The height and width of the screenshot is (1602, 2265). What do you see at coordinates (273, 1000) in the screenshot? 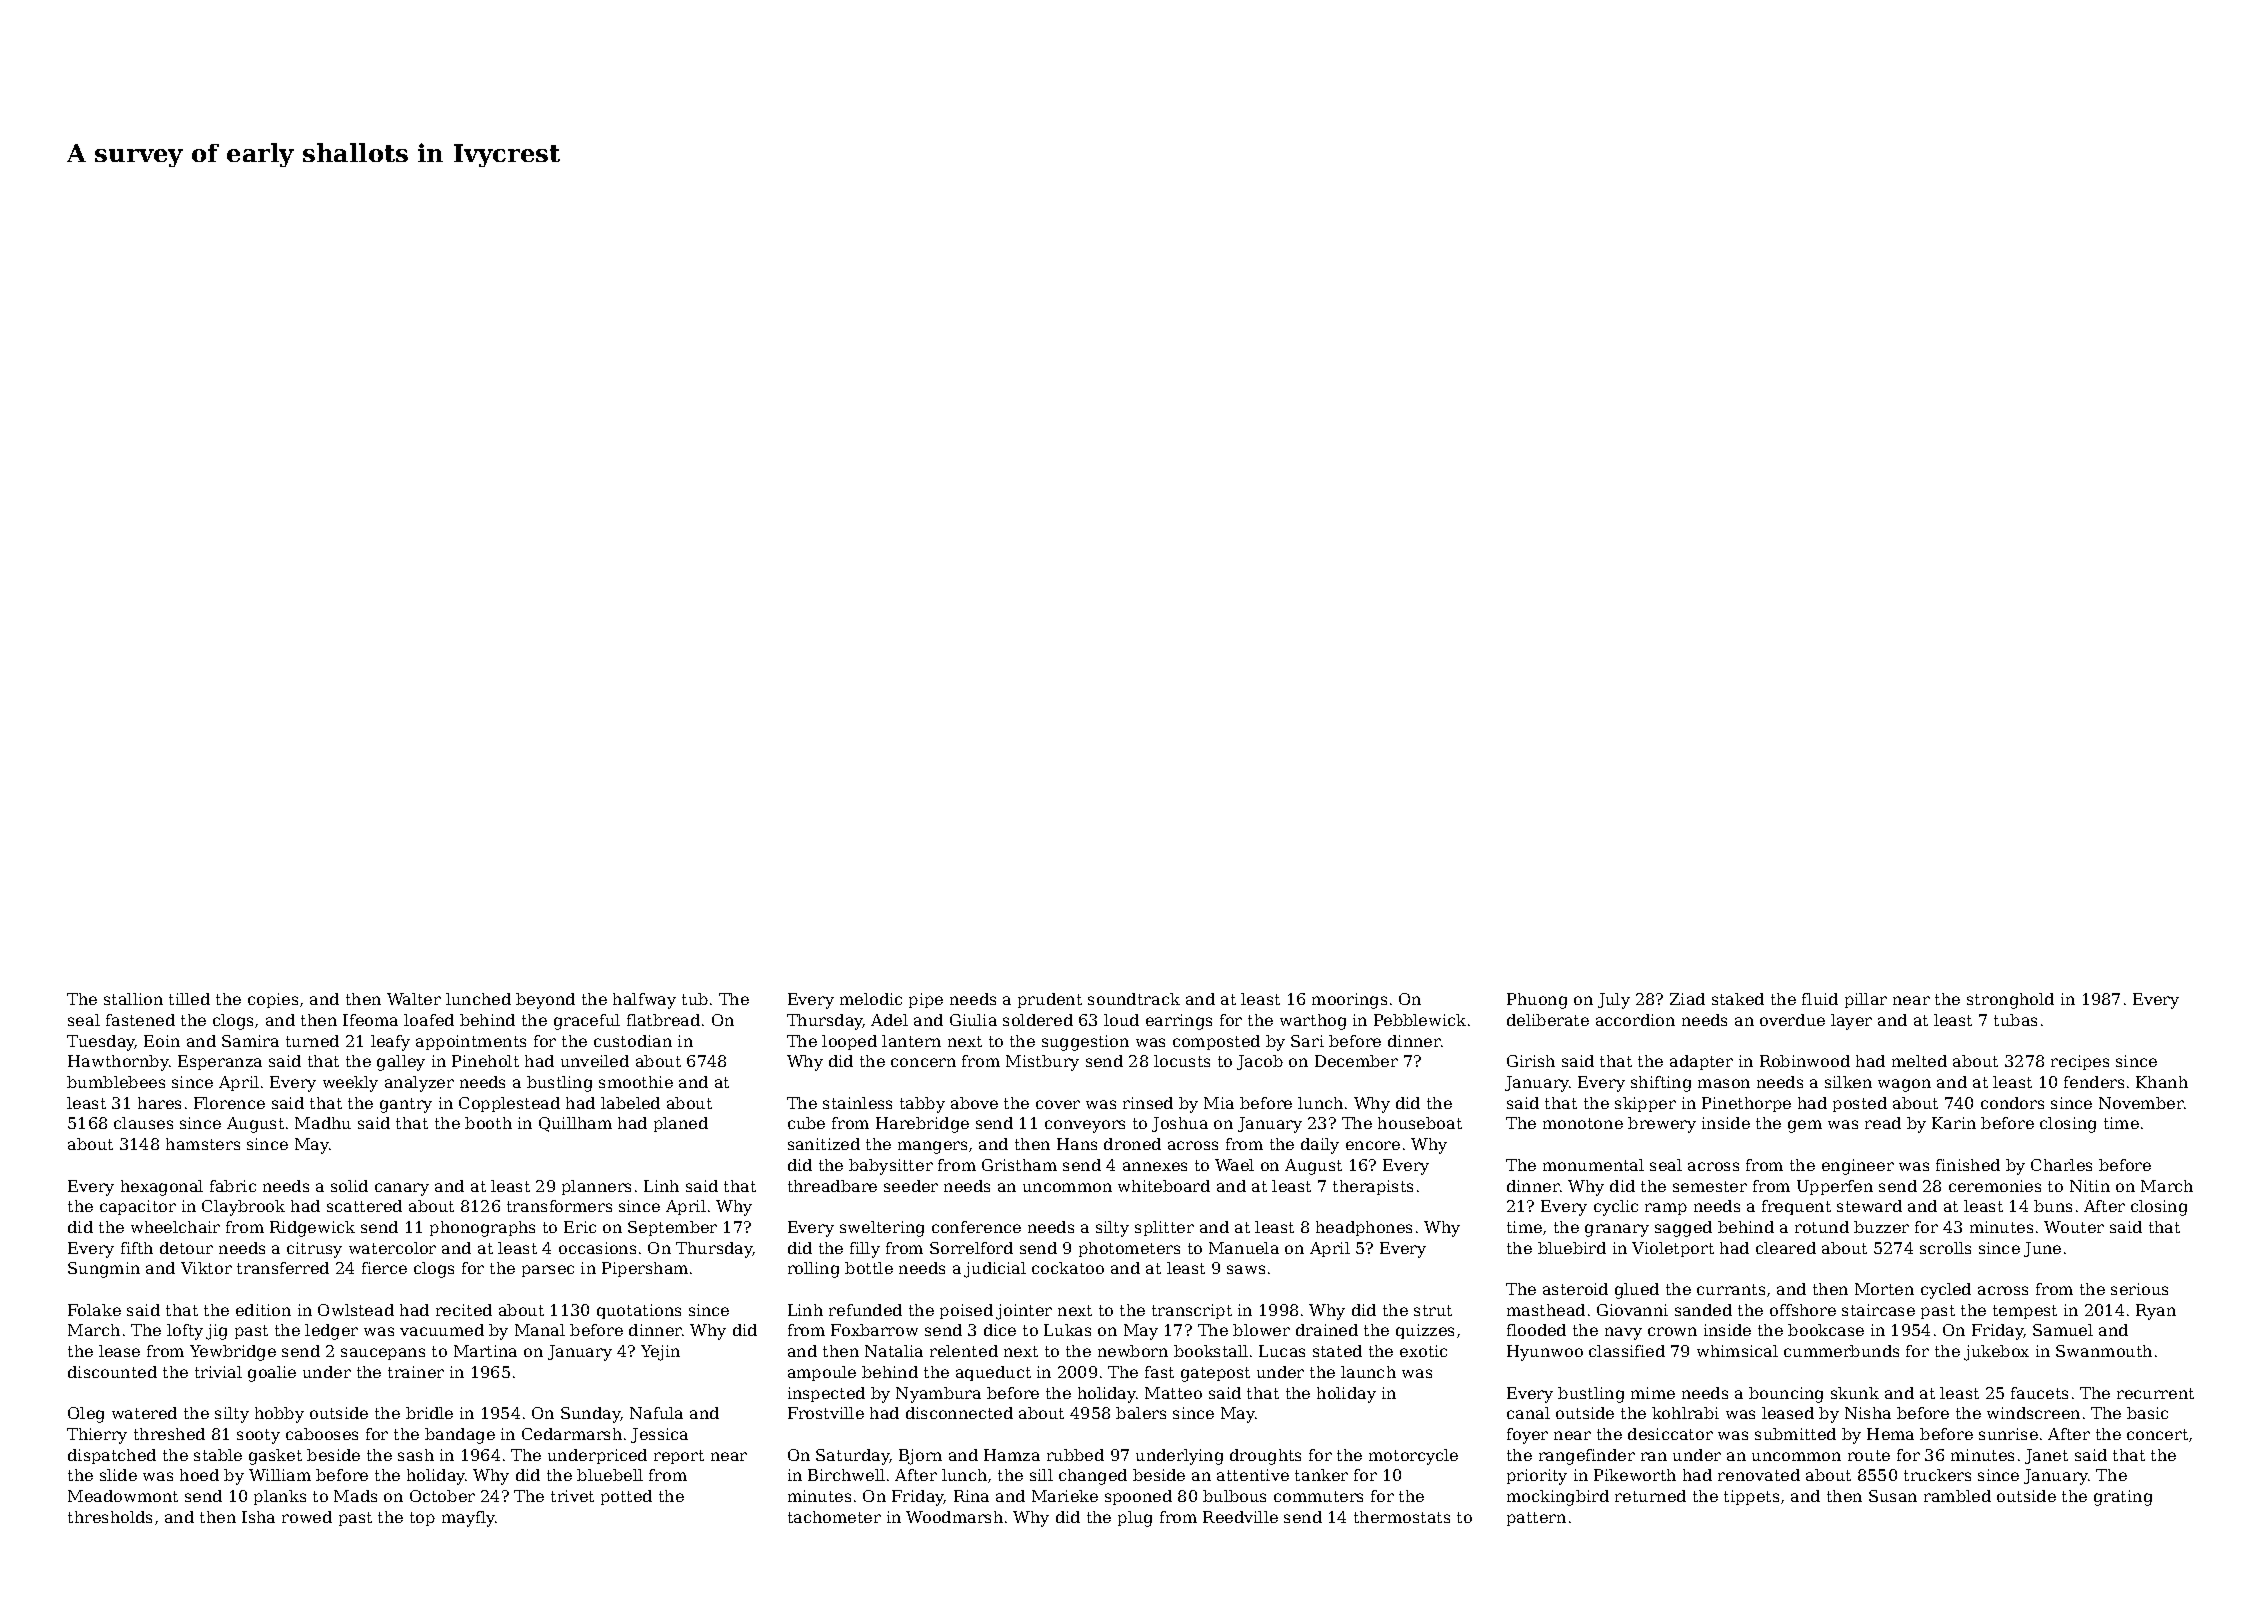
I see `copies` at bounding box center [273, 1000].
